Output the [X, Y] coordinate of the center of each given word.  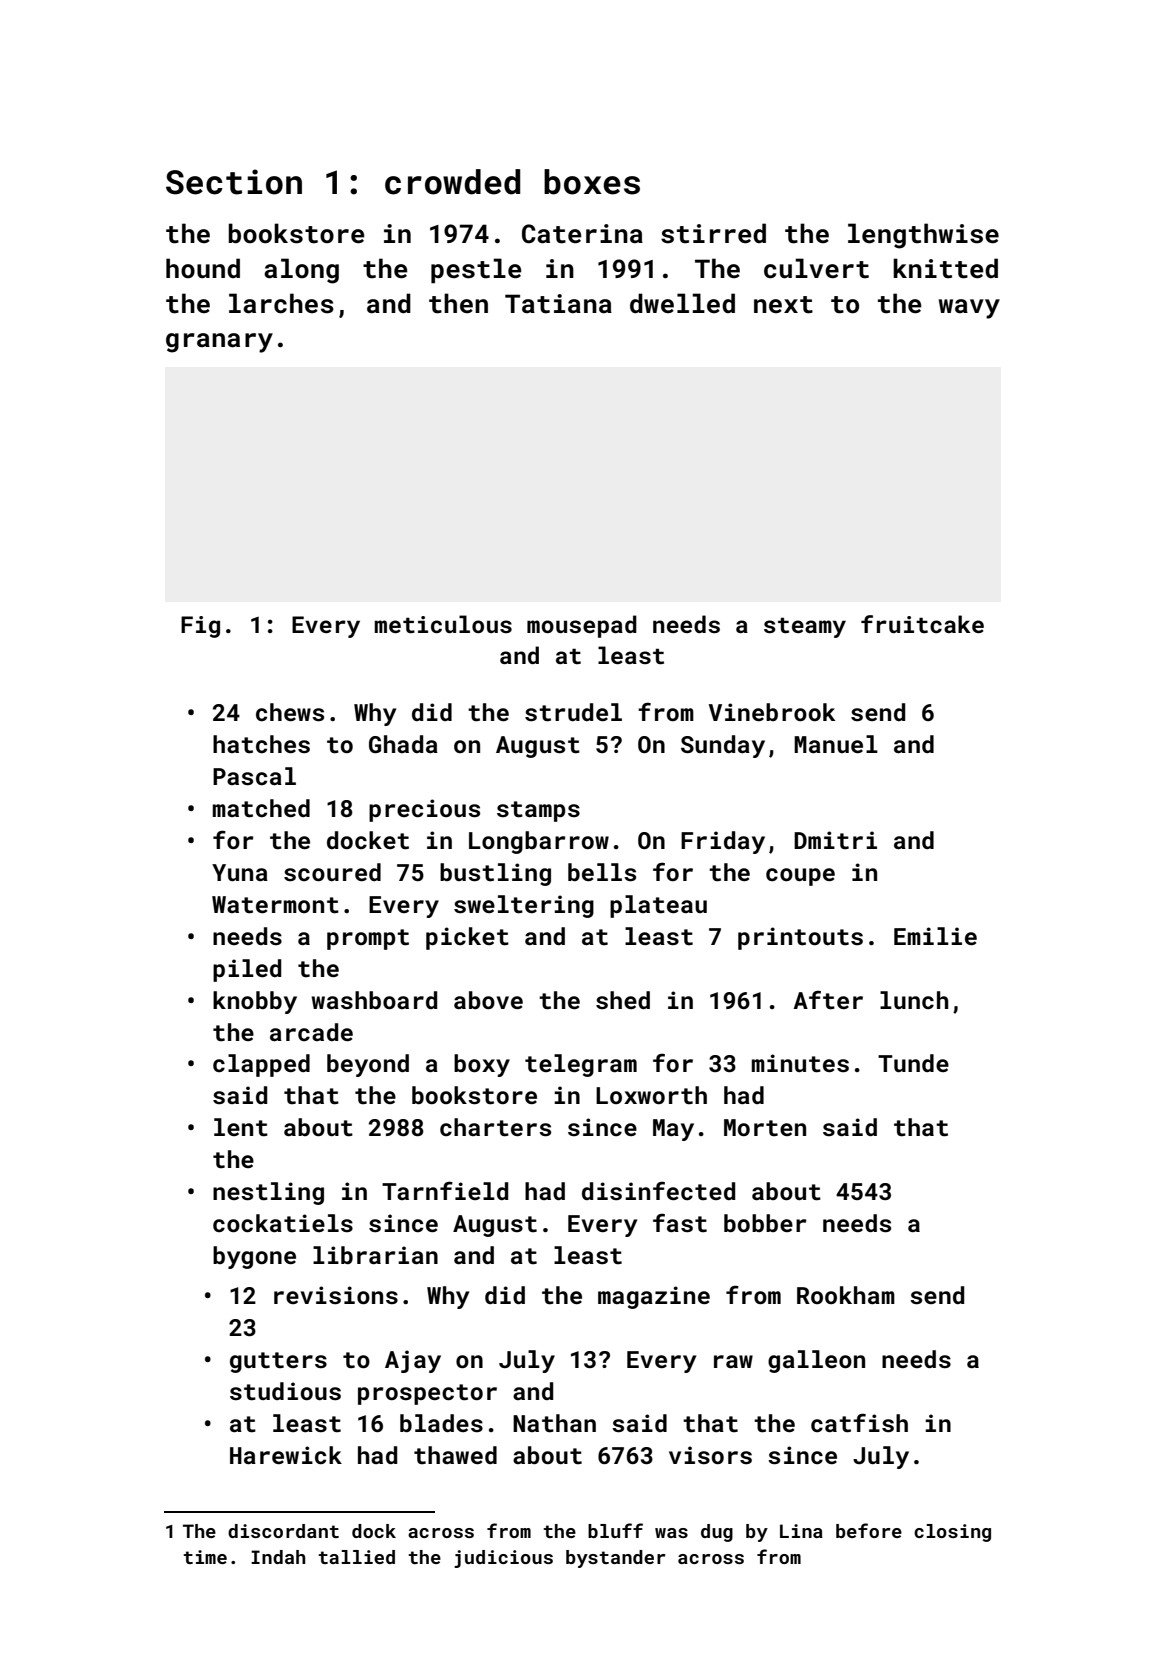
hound [203, 268]
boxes [592, 182]
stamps [538, 811]
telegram [581, 1065]
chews [290, 712]
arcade [311, 1032]
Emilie [935, 936]
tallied [356, 1557]
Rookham [846, 1295]
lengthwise [923, 236]
